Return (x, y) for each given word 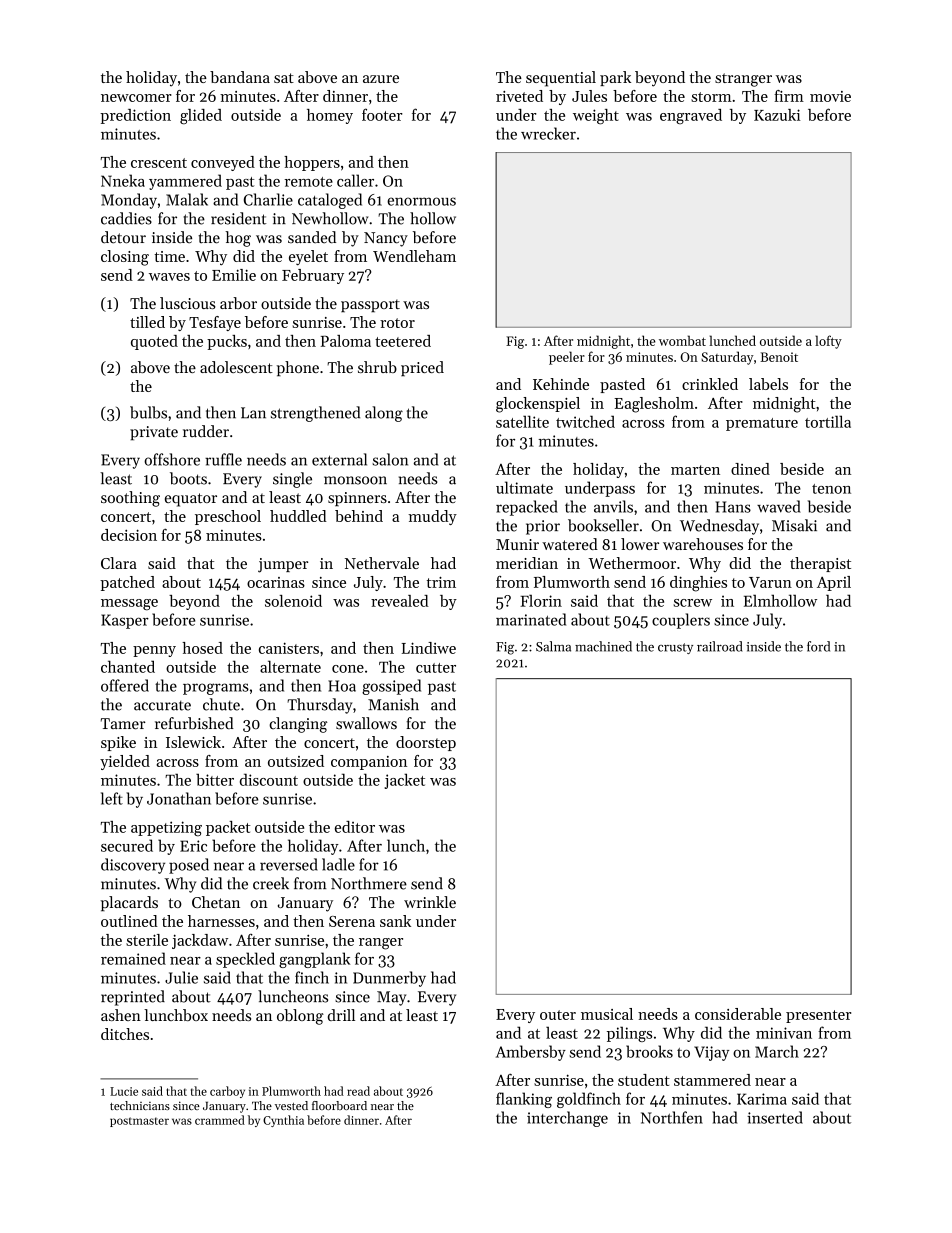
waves (169, 277)
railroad (719, 646)
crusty (675, 648)
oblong (300, 1017)
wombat (682, 340)
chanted (128, 666)
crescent (159, 163)
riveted (519, 96)
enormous (421, 201)
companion (369, 763)
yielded (125, 762)
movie (830, 96)
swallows (366, 723)
